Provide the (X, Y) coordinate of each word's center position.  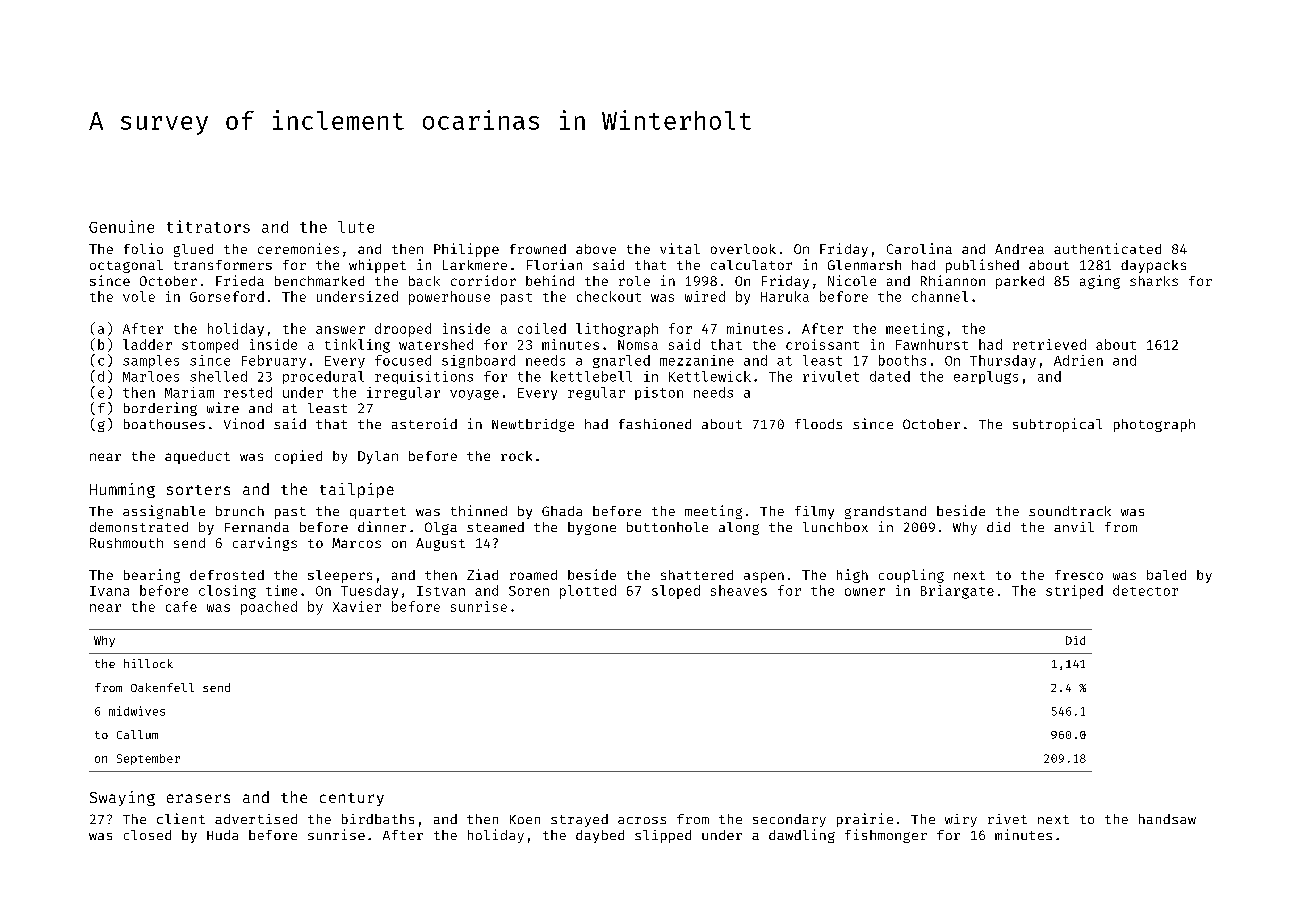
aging (1100, 282)
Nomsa (638, 345)
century (352, 799)
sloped (676, 592)
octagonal (126, 266)
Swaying (122, 798)
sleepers (340, 576)
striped (1074, 592)
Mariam (189, 392)
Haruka (785, 296)
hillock (148, 663)
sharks (1154, 281)
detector (1145, 590)
